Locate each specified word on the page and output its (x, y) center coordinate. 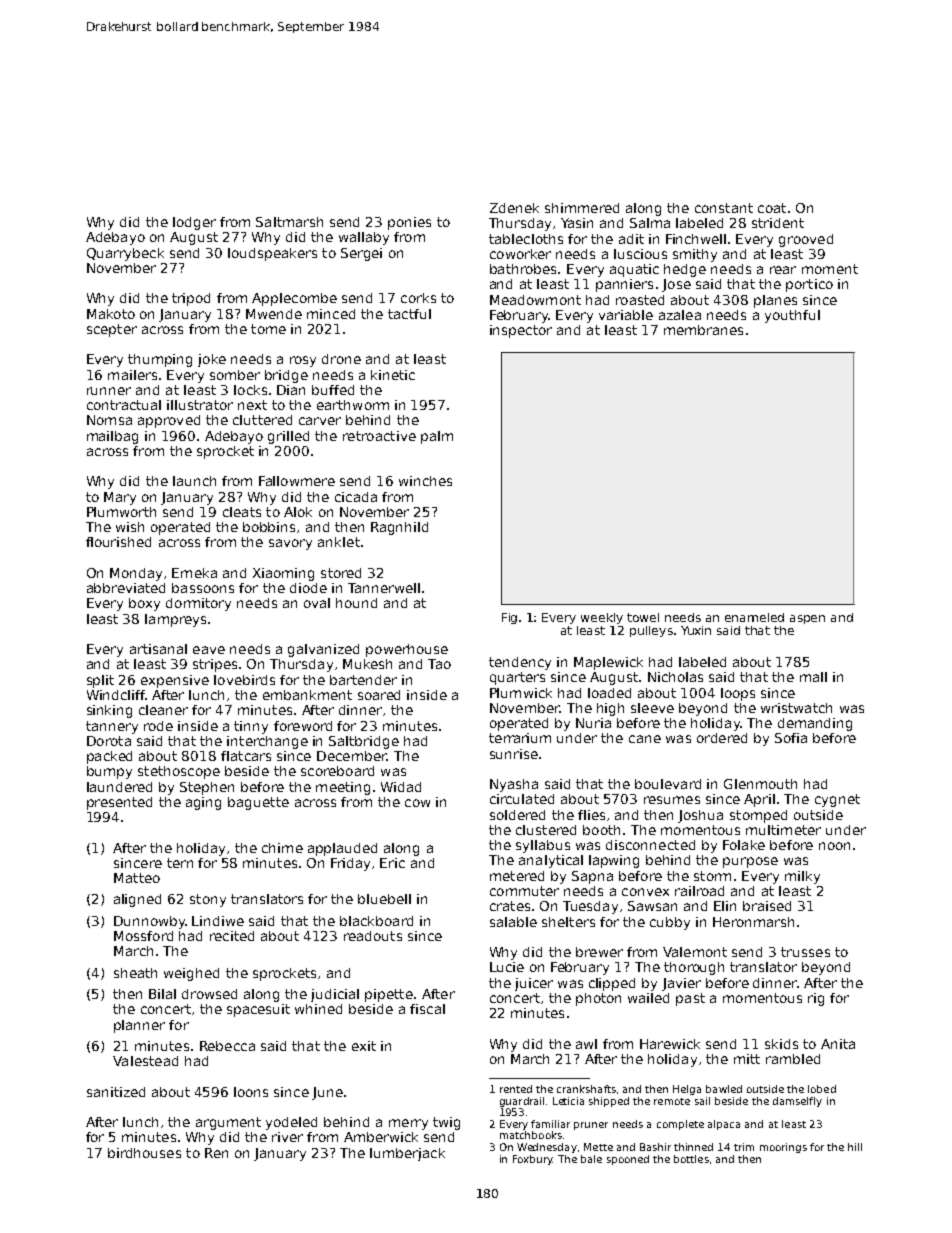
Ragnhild (399, 528)
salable (513, 922)
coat (772, 208)
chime (282, 848)
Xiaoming (283, 574)
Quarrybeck (125, 254)
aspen (807, 619)
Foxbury (533, 1160)
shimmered (582, 208)
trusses (805, 952)
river (287, 1137)
